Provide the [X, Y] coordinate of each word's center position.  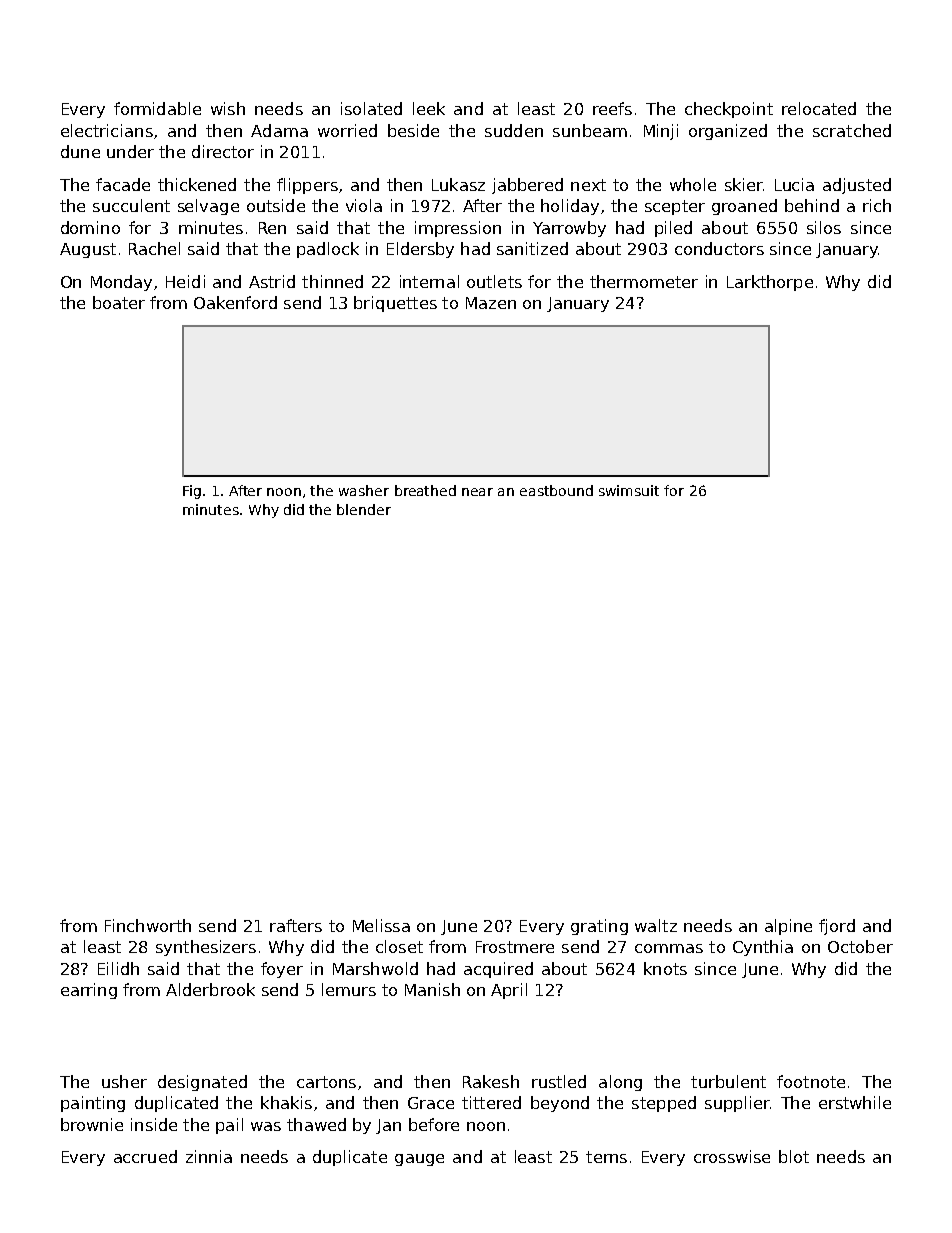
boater [119, 302]
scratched [852, 130]
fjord [837, 927]
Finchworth [148, 925]
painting [93, 1104]
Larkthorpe [770, 283]
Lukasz [458, 184]
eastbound [556, 490]
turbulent [728, 1081]
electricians [107, 130]
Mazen [491, 303]
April [509, 991]
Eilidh [118, 968]
